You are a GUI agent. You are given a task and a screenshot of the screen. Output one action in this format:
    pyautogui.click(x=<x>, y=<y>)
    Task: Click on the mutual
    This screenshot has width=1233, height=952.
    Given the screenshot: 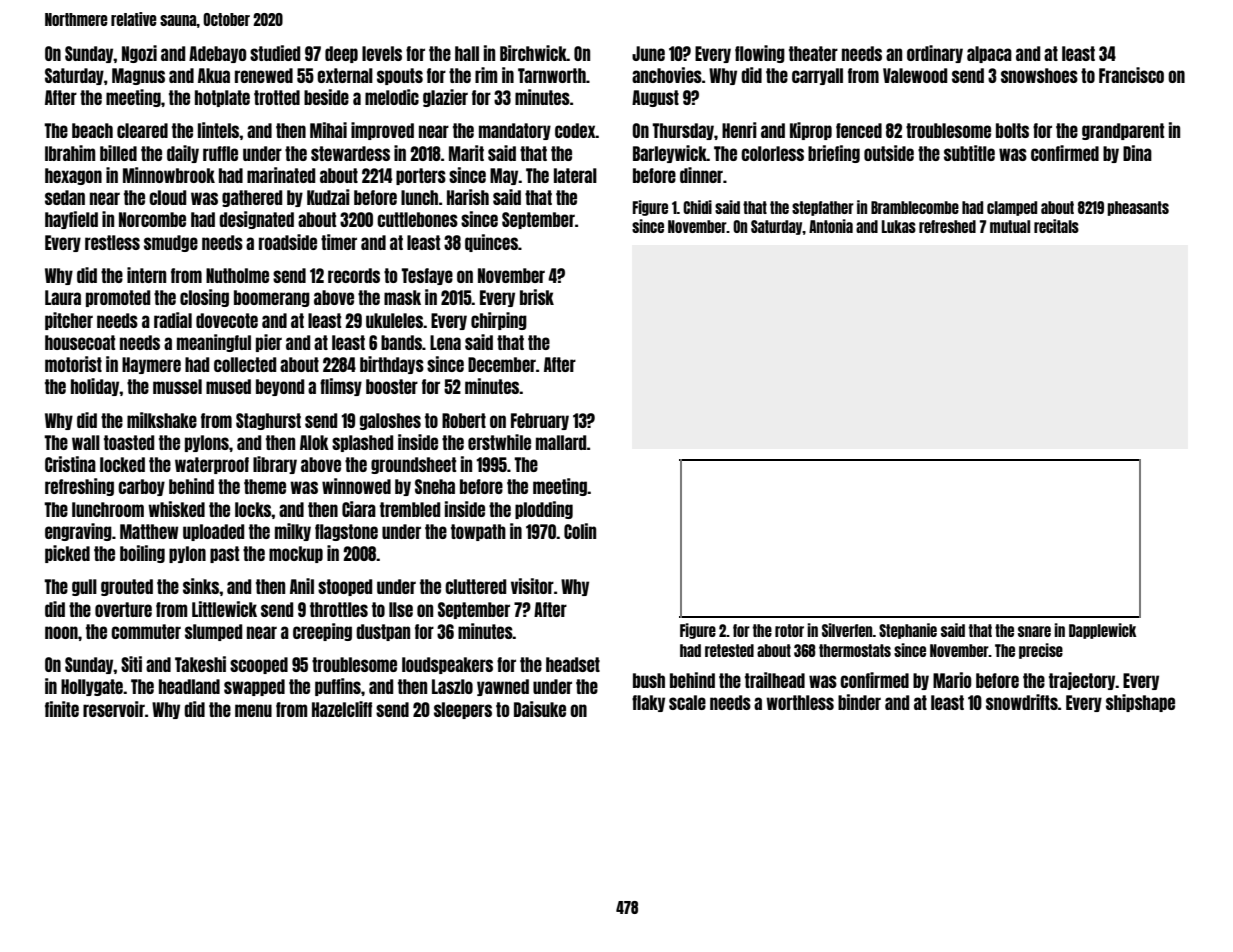 What is the action you would take?
    pyautogui.click(x=1010, y=226)
